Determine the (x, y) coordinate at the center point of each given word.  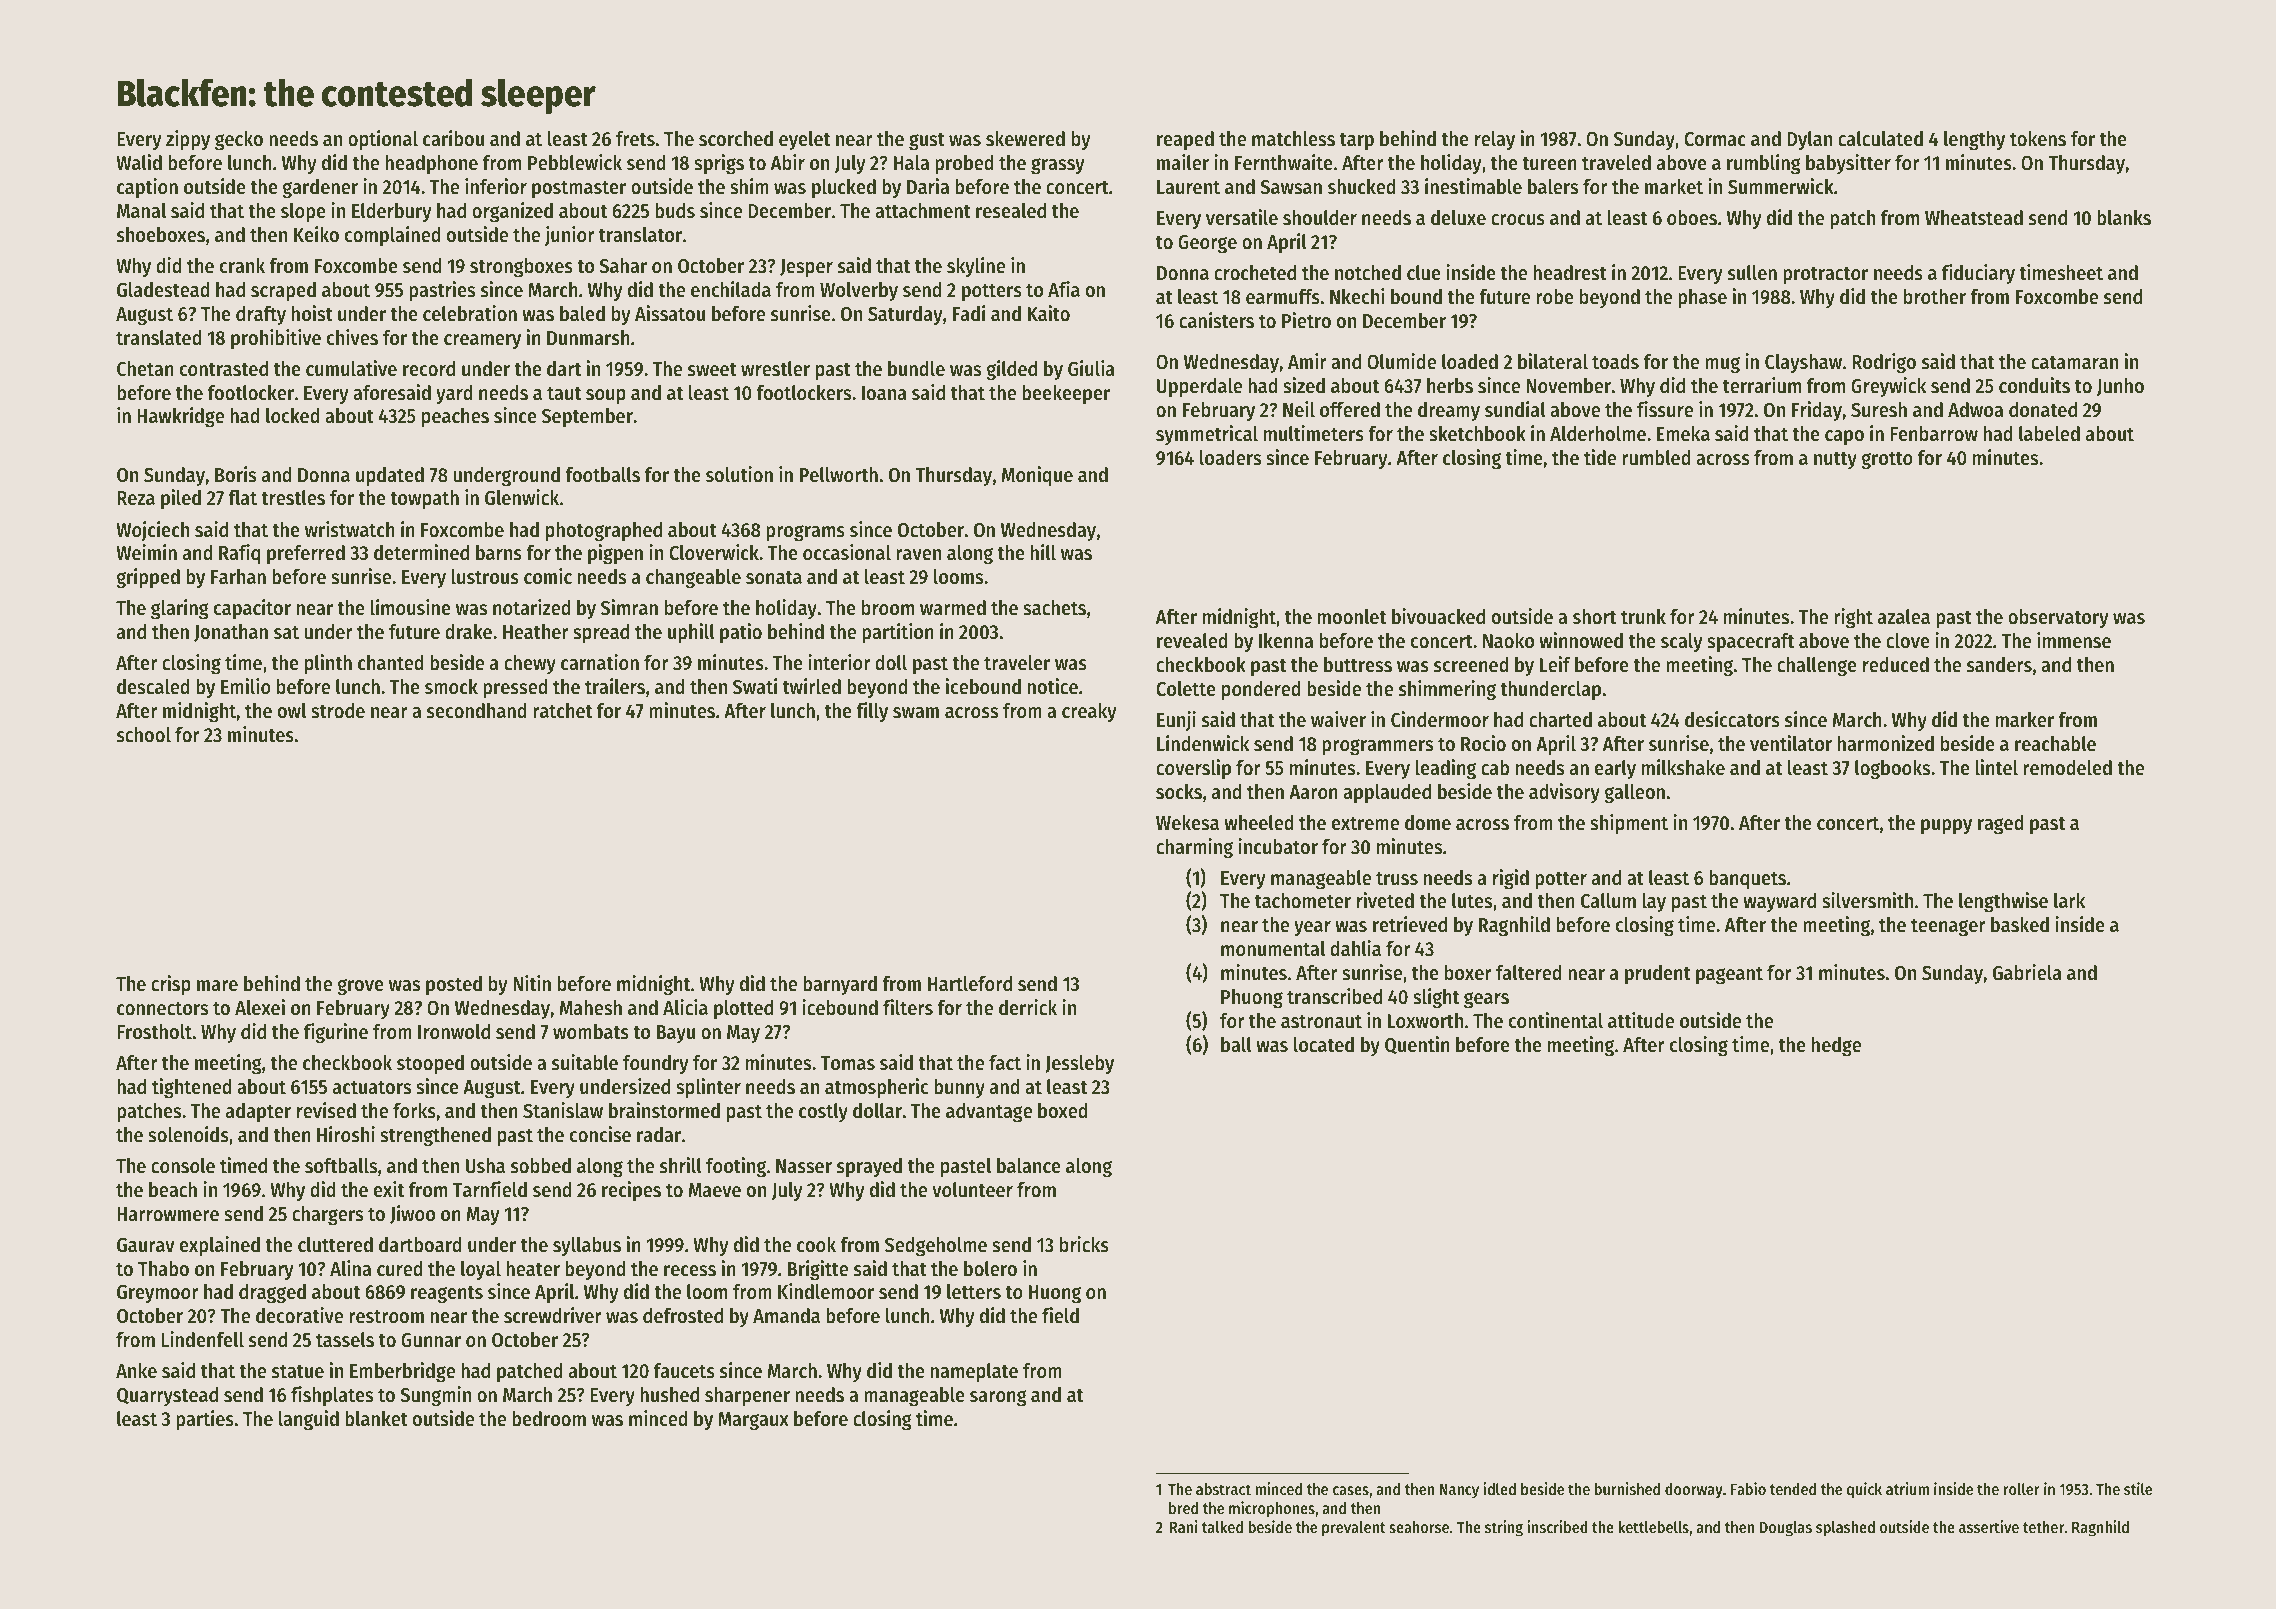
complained (393, 236)
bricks (1084, 1244)
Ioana (884, 393)
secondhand (477, 711)
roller (2022, 1489)
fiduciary (1978, 274)
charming (1194, 848)
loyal (481, 1271)
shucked (1362, 187)
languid (309, 1420)
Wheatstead (1974, 218)
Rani (1184, 1526)
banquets (1747, 880)
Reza (136, 498)
